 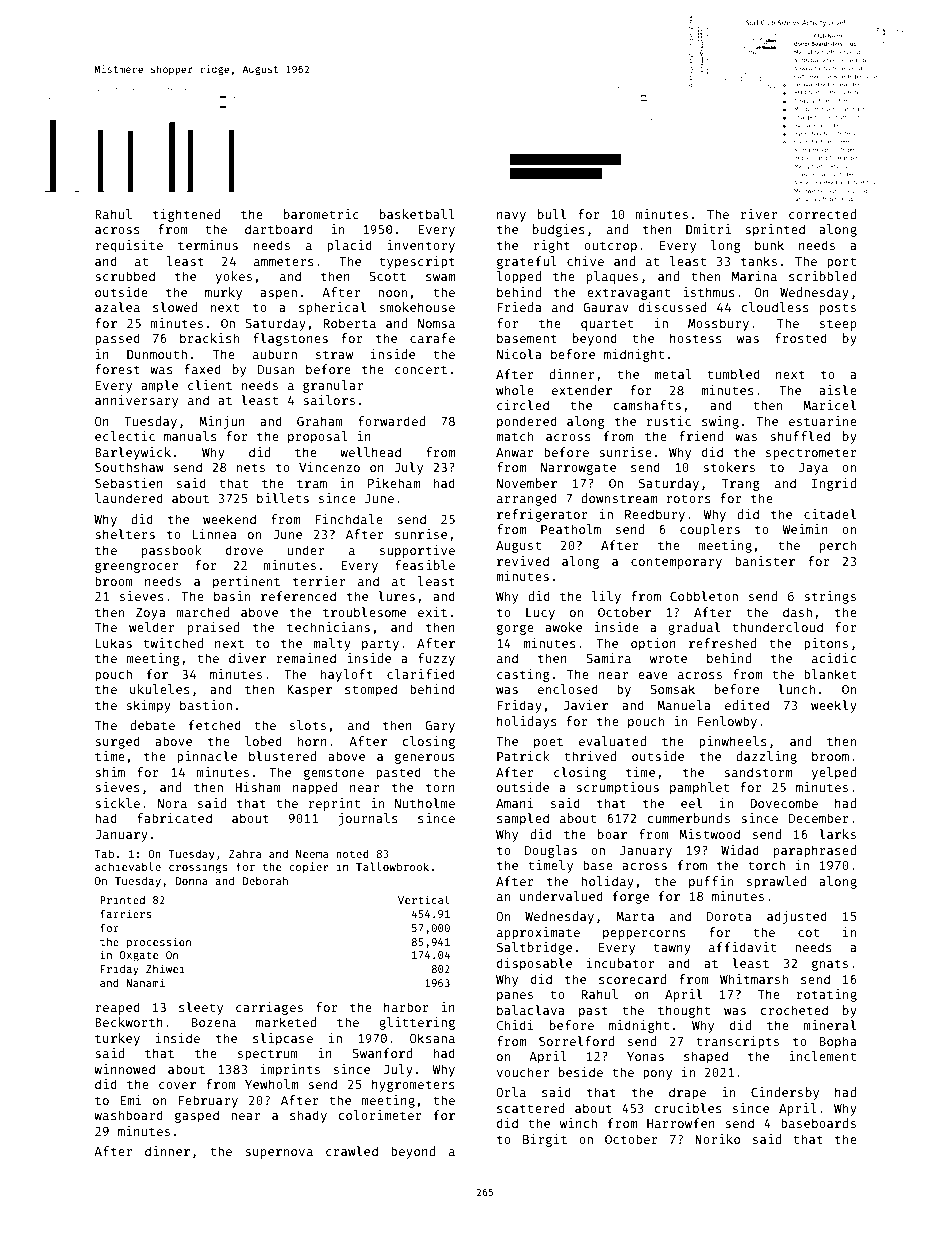 What do you see at coordinates (515, 803) in the screenshot?
I see `Amani` at bounding box center [515, 803].
